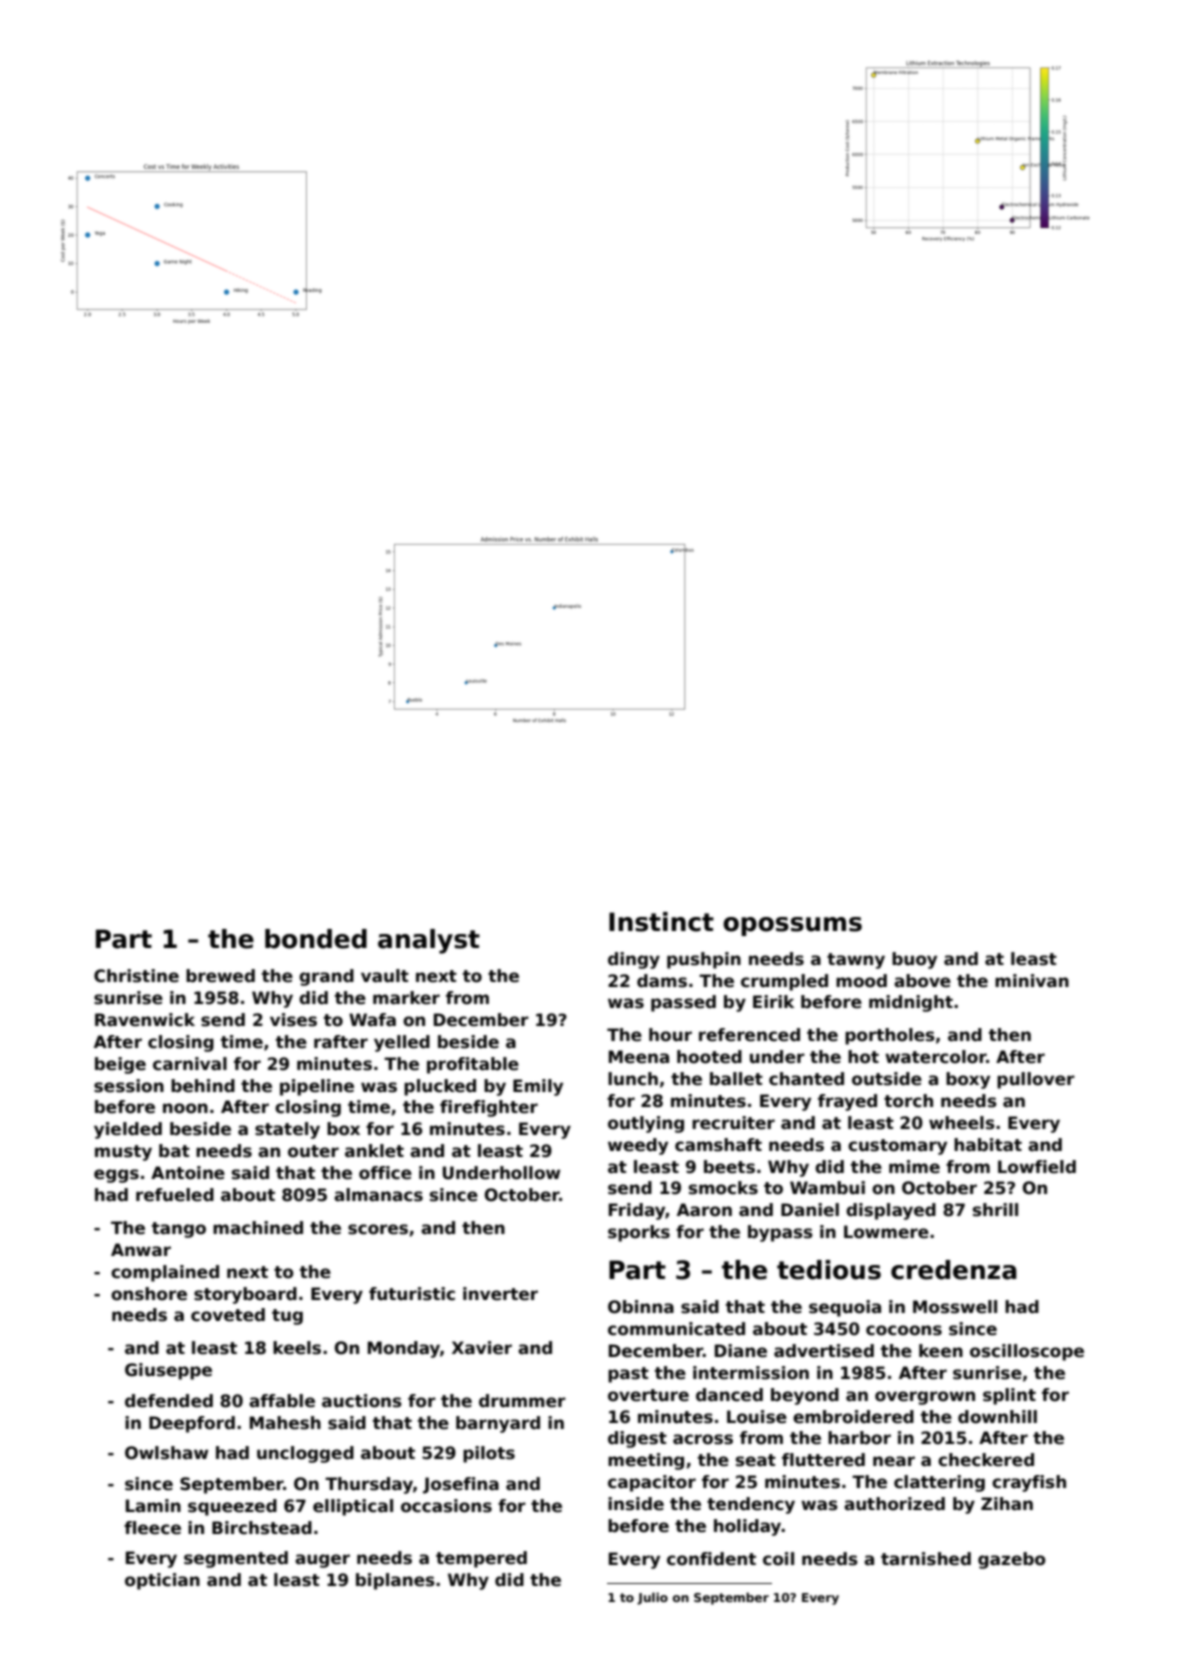 This screenshot has height=1668, width=1179. What do you see at coordinates (723, 1188) in the screenshot?
I see `smocks` at bounding box center [723, 1188].
